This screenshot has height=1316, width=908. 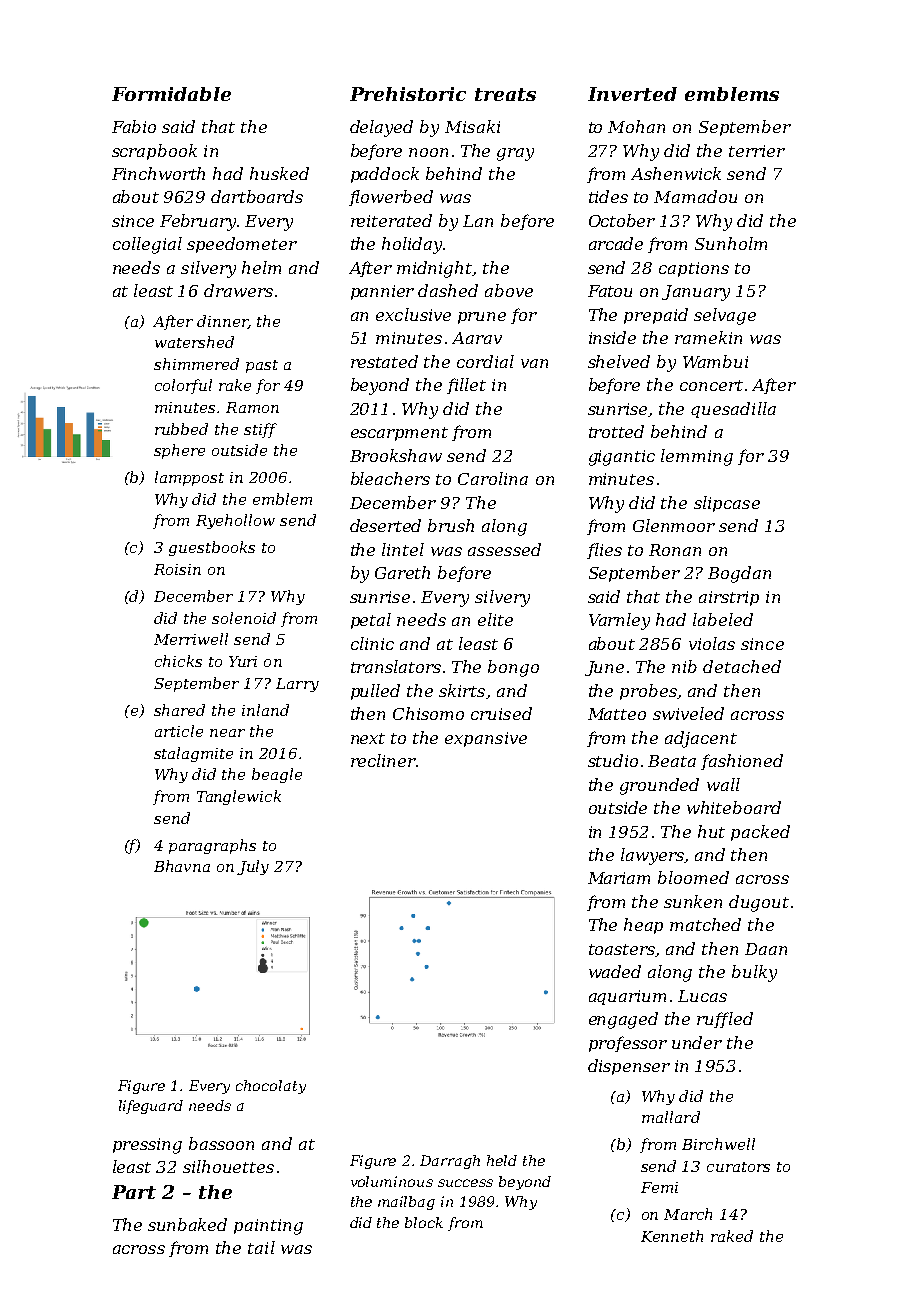 I want to click on quesadilla, so click(x=733, y=410).
